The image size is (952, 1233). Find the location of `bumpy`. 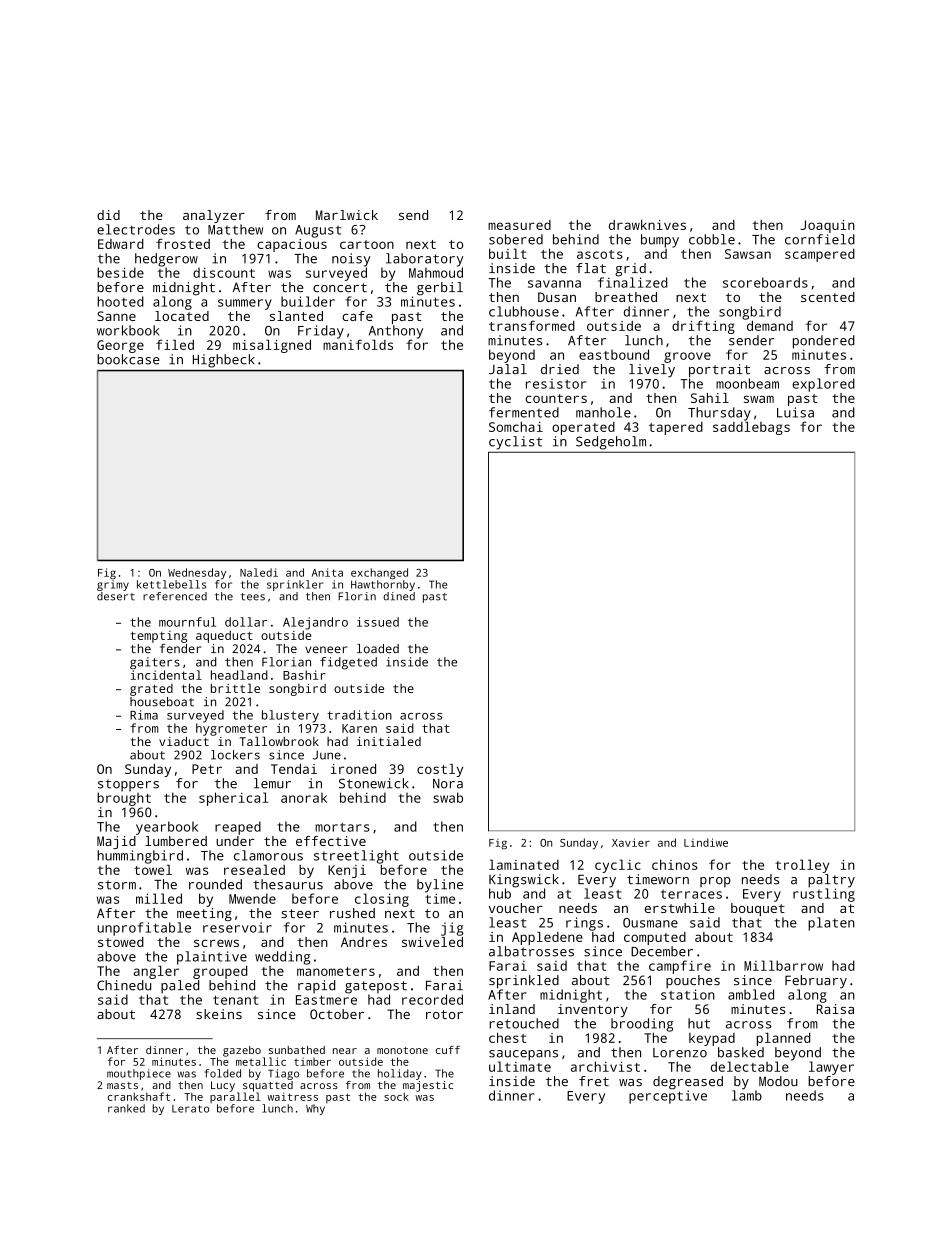

bumpy is located at coordinates (660, 241).
